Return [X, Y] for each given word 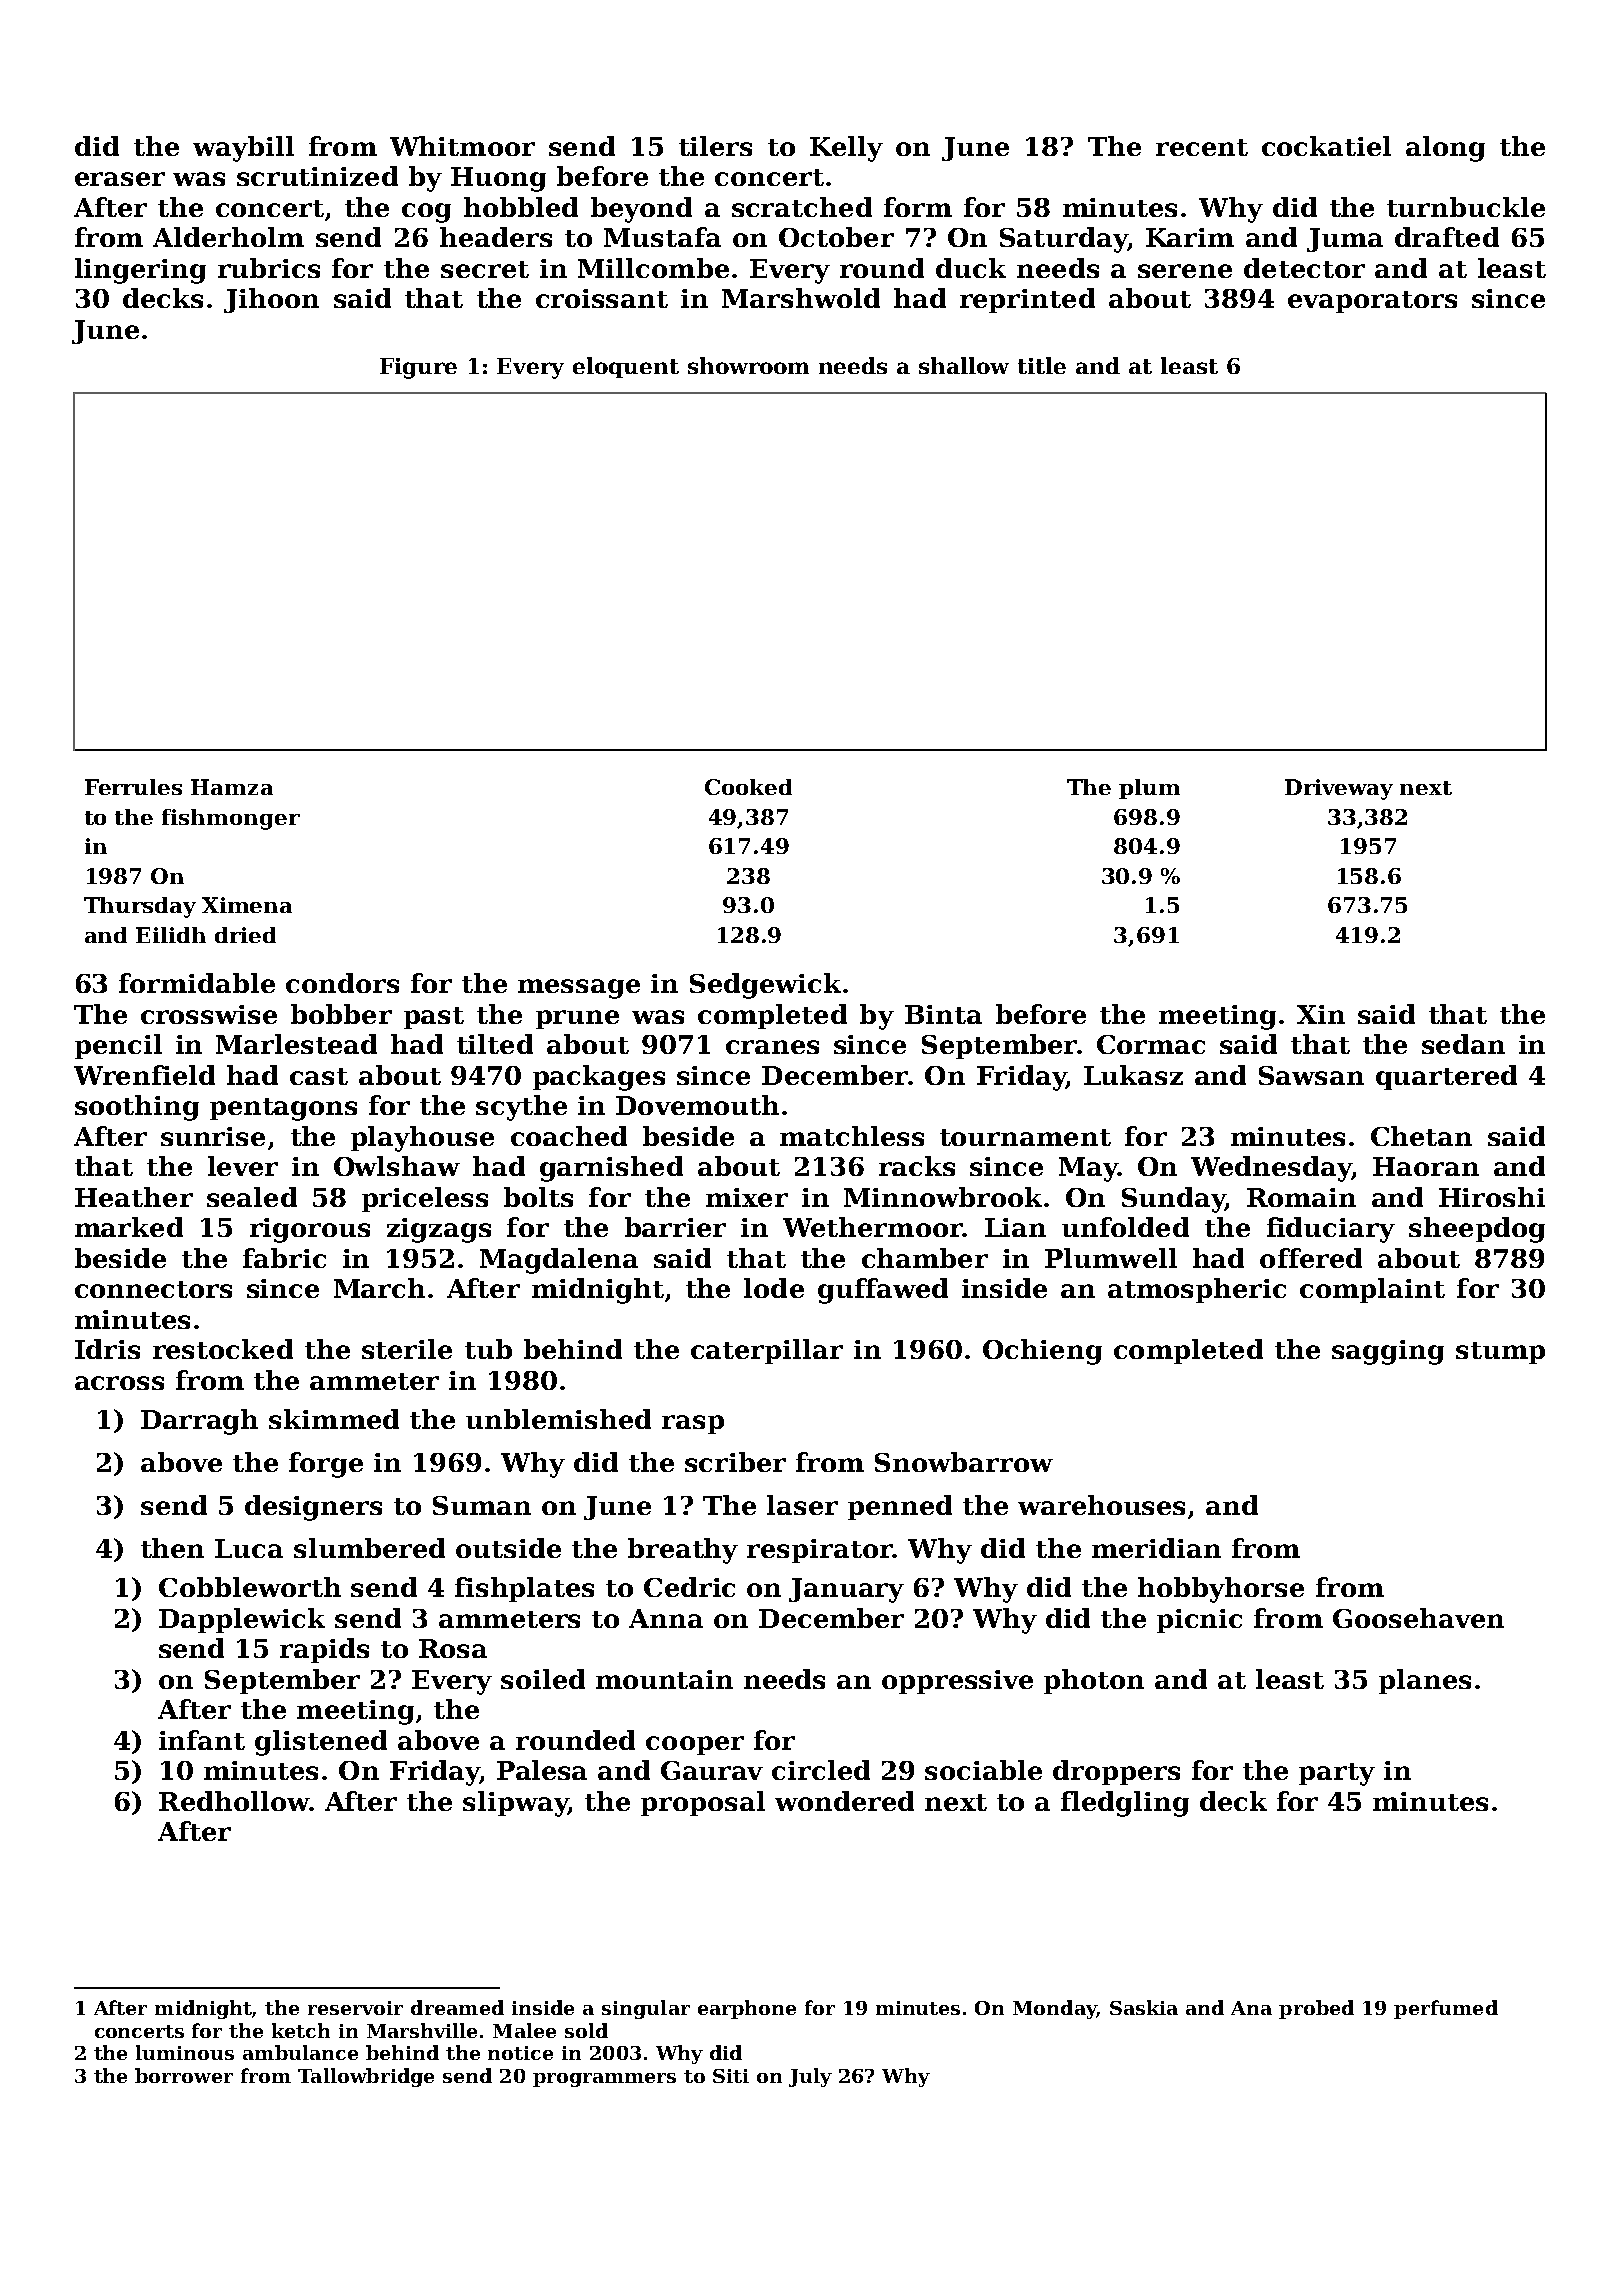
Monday [1055, 2009]
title [1042, 365]
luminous [185, 2052]
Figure [418, 368]
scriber [735, 1462]
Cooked [748, 787]
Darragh [199, 1422]
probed [1316, 2009]
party [1337, 1774]
